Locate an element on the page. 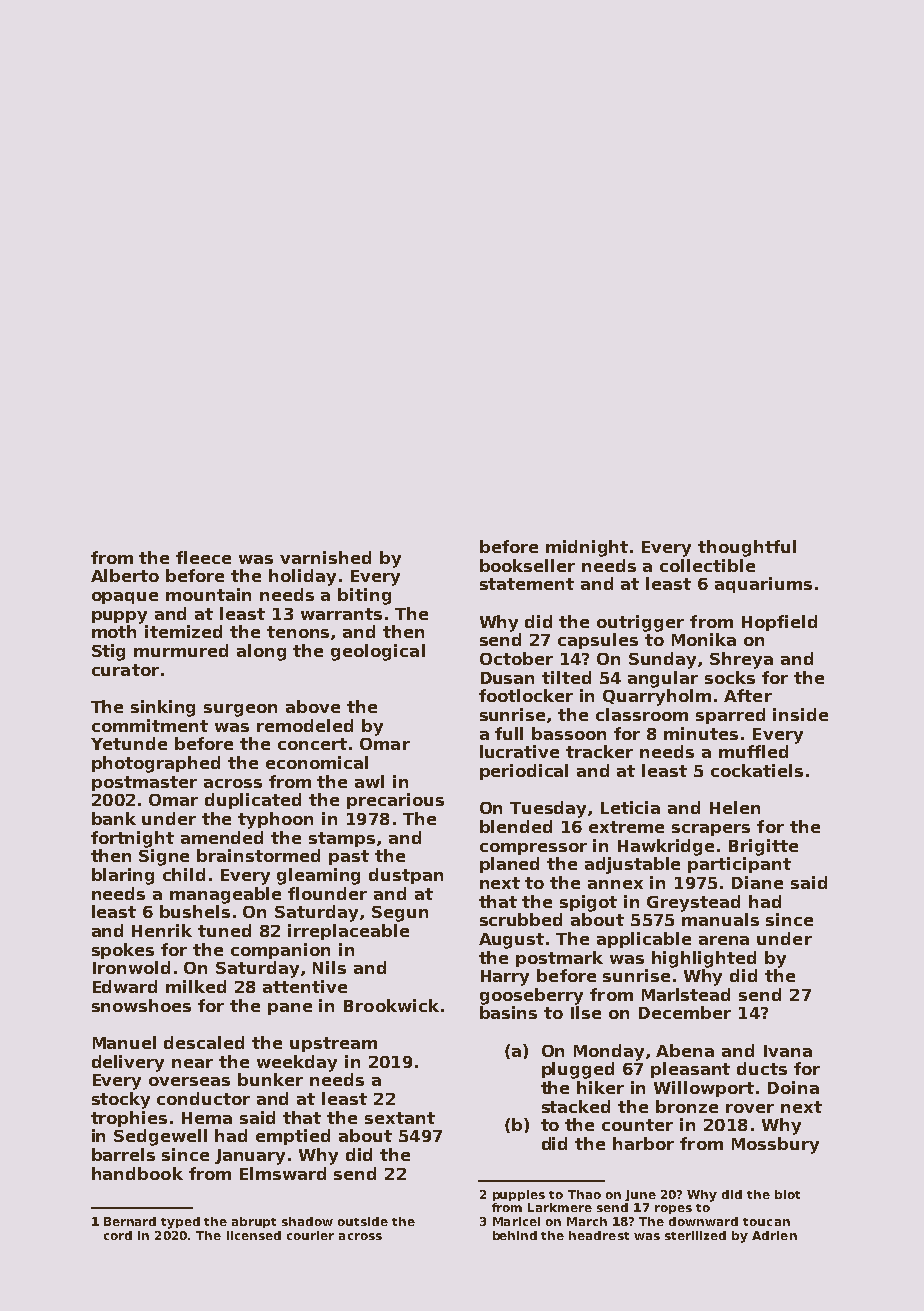 This document has width=924, height=1311. varnished is located at coordinates (325, 557).
